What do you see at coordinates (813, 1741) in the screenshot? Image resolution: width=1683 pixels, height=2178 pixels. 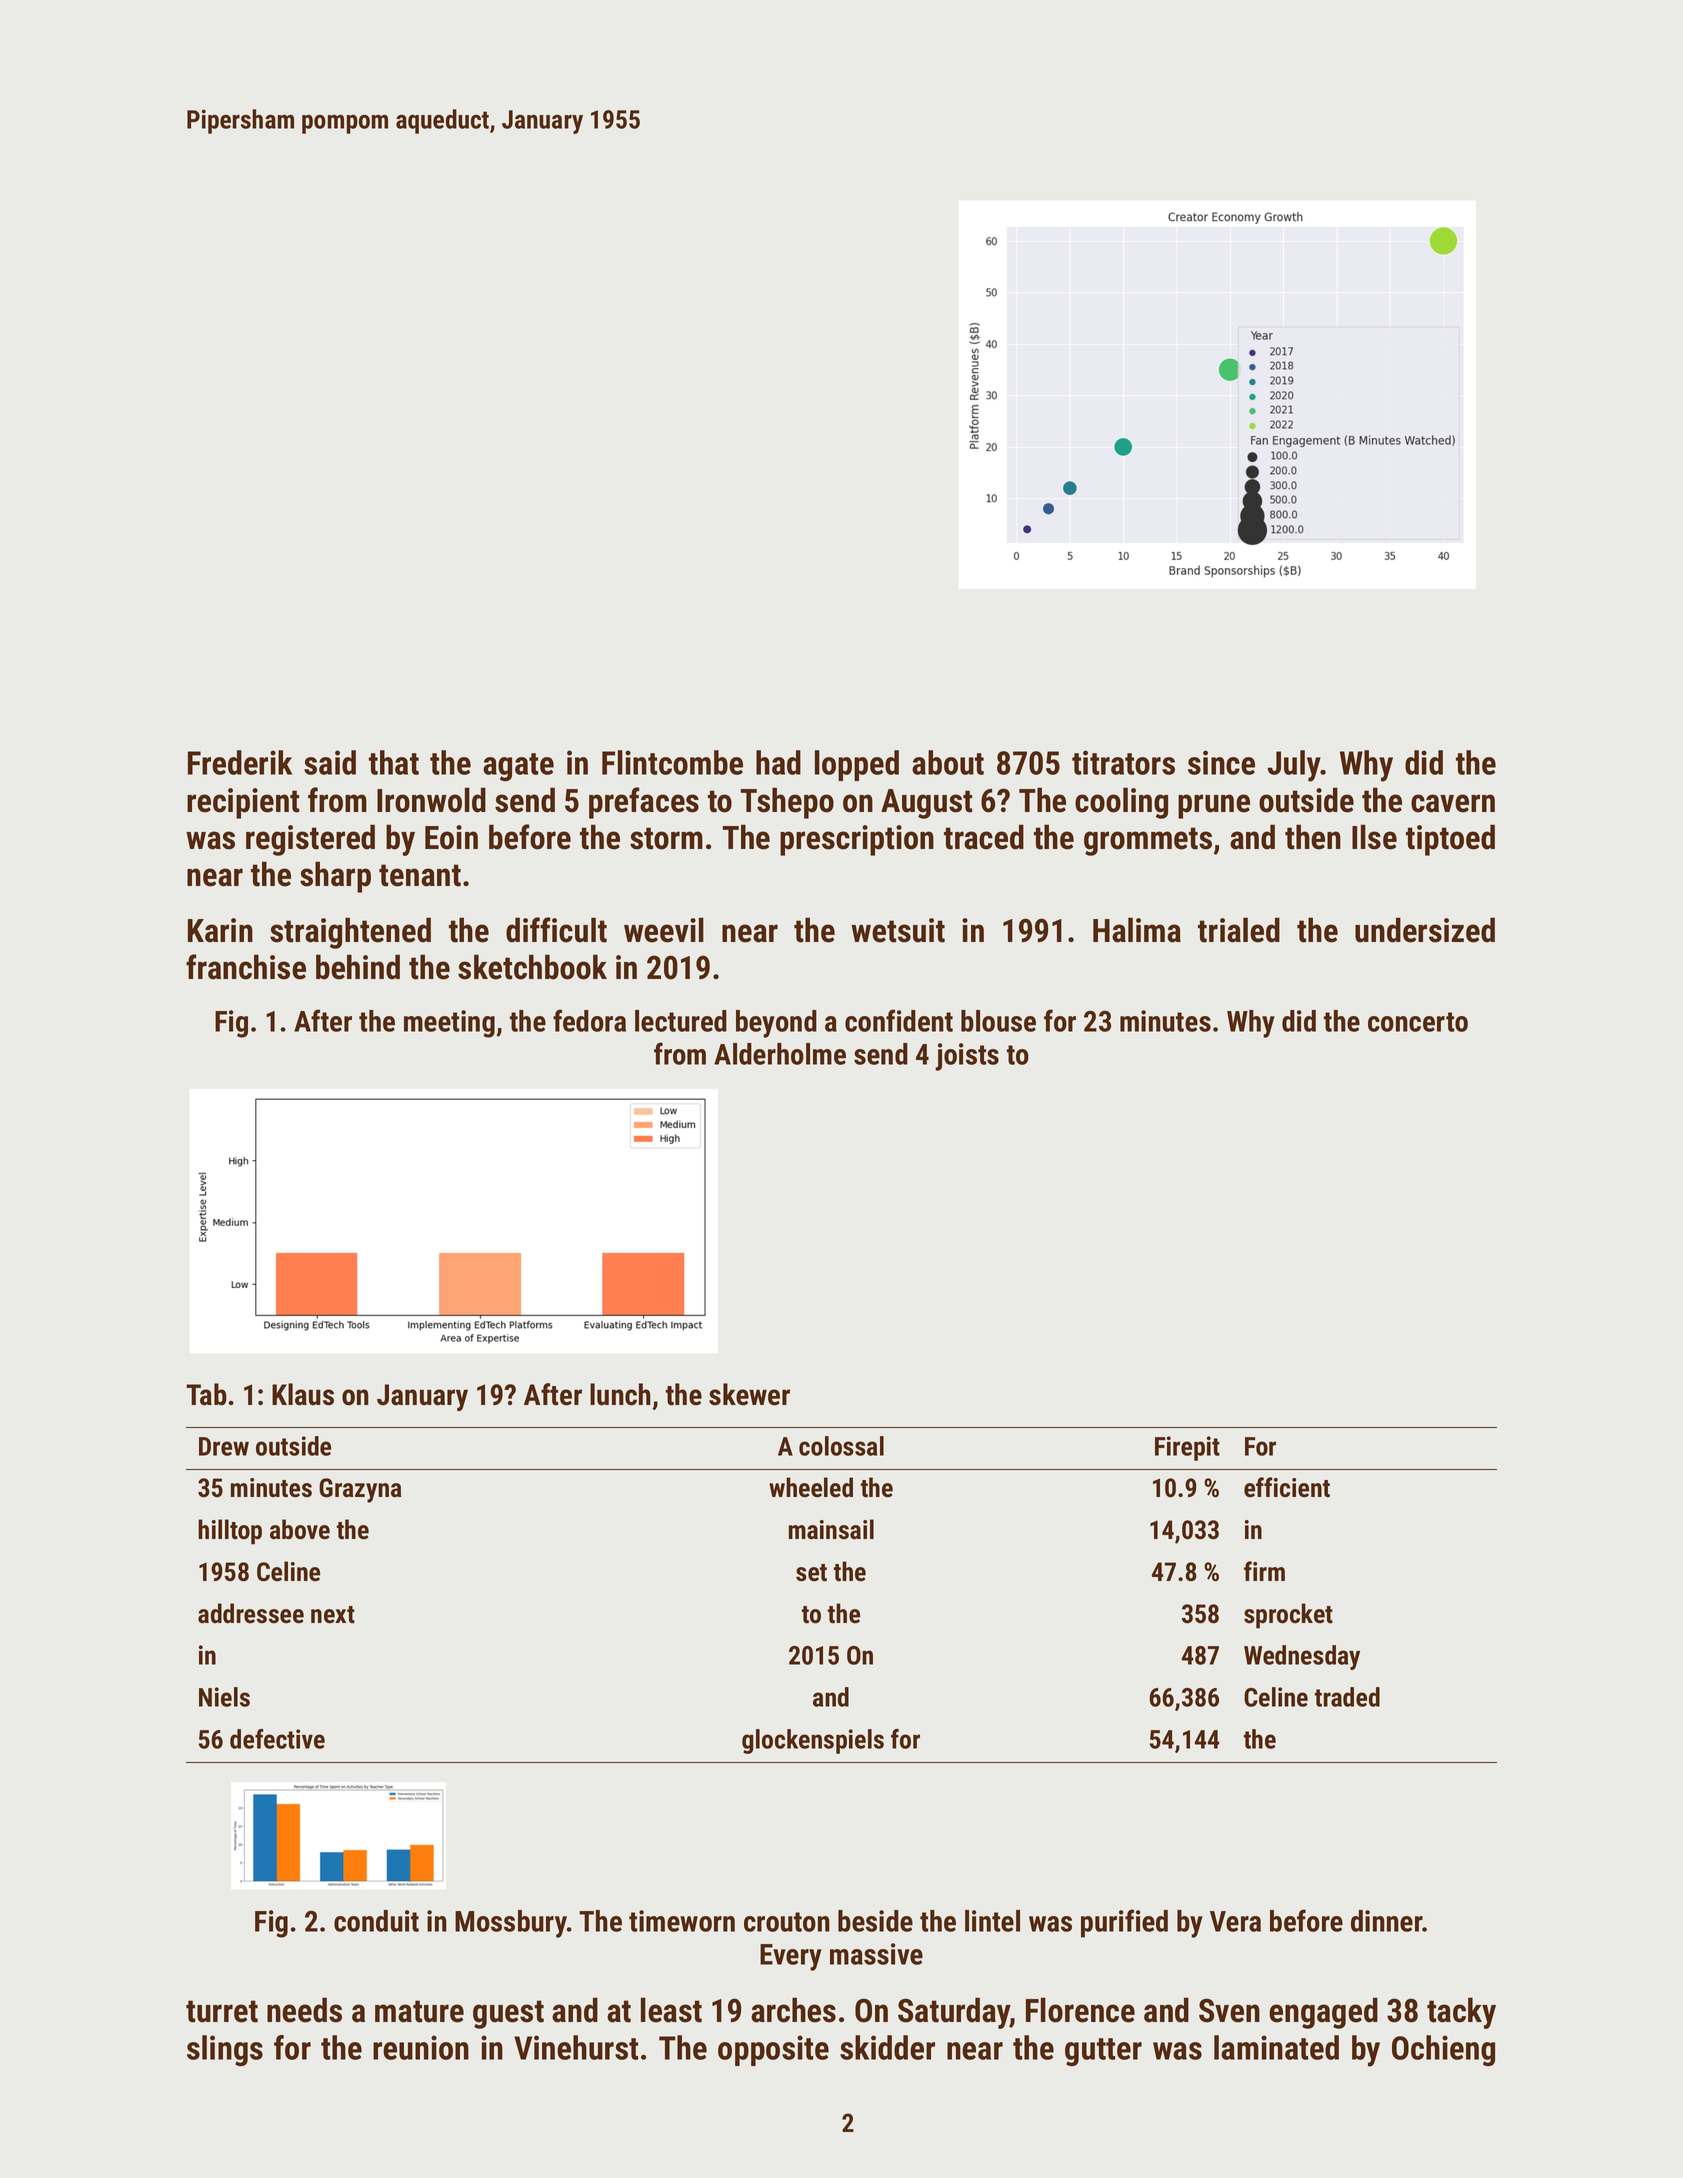 I see `glockenspiels` at bounding box center [813, 1741].
